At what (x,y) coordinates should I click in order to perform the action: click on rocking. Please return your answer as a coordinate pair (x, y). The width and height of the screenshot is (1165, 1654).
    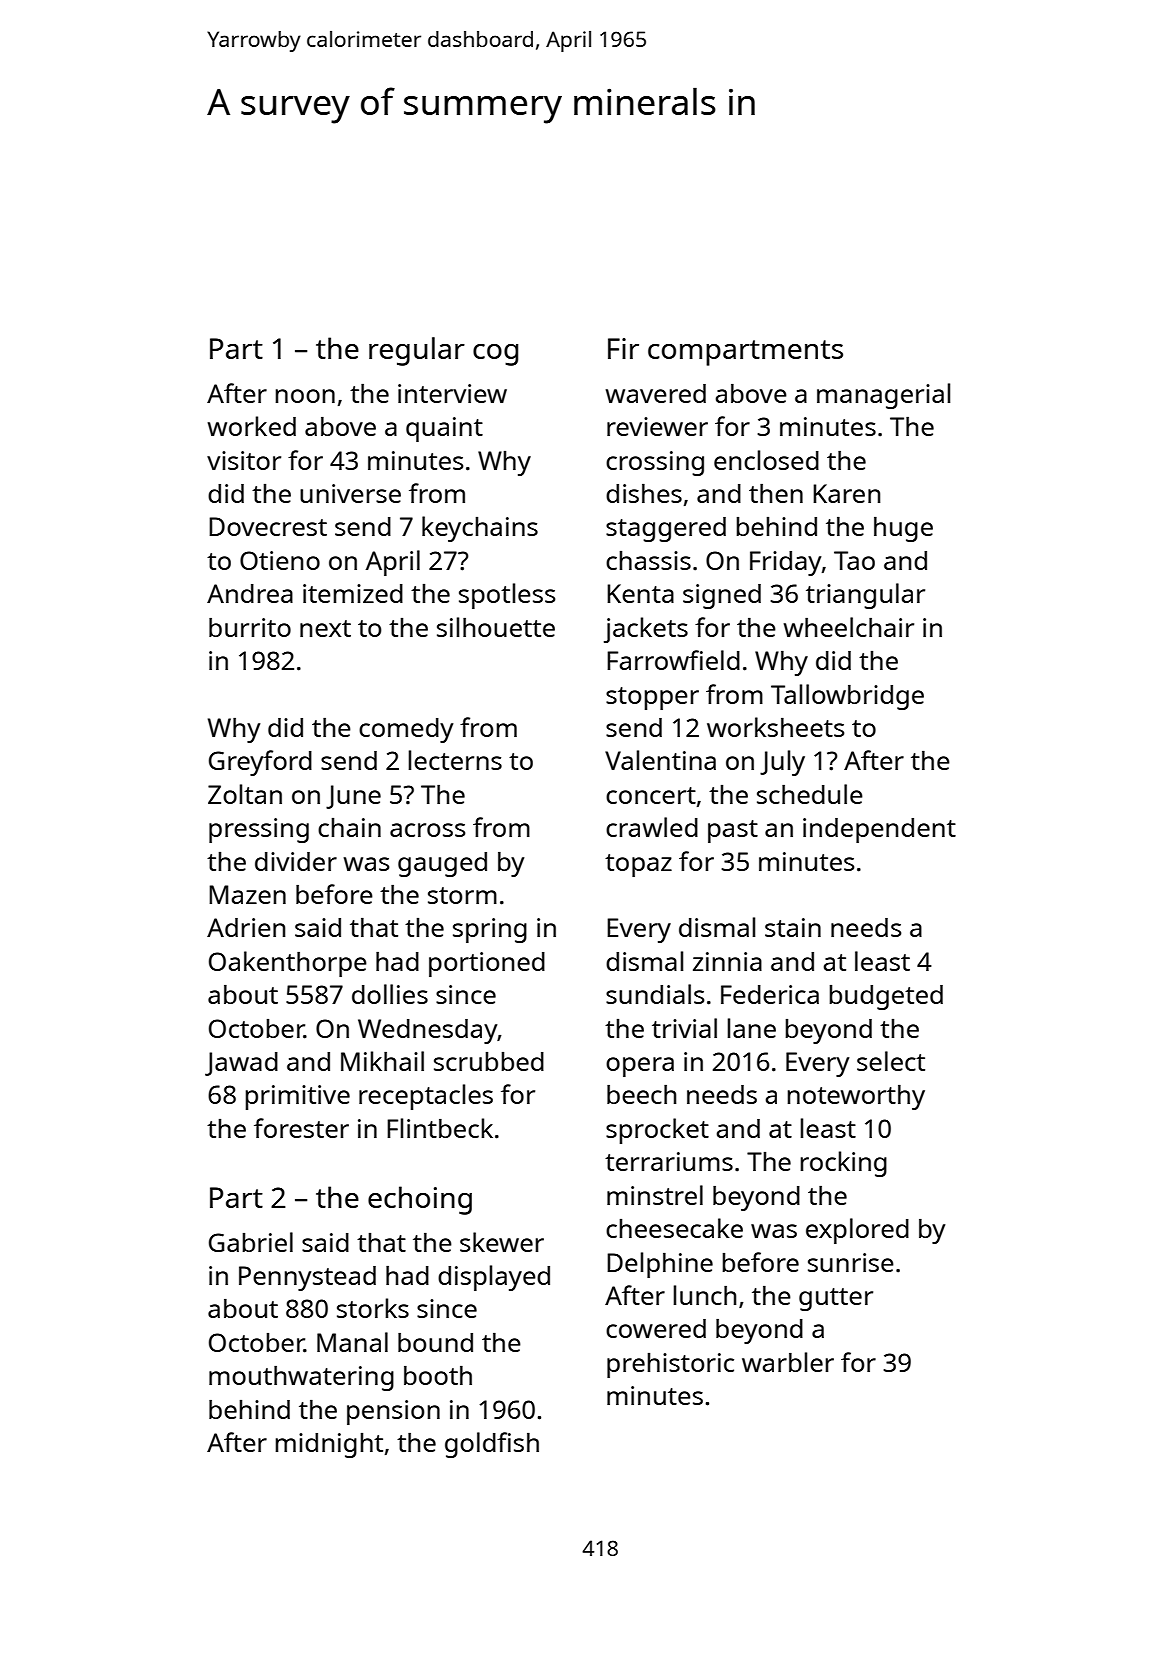
    Looking at the image, I should click on (844, 1164).
